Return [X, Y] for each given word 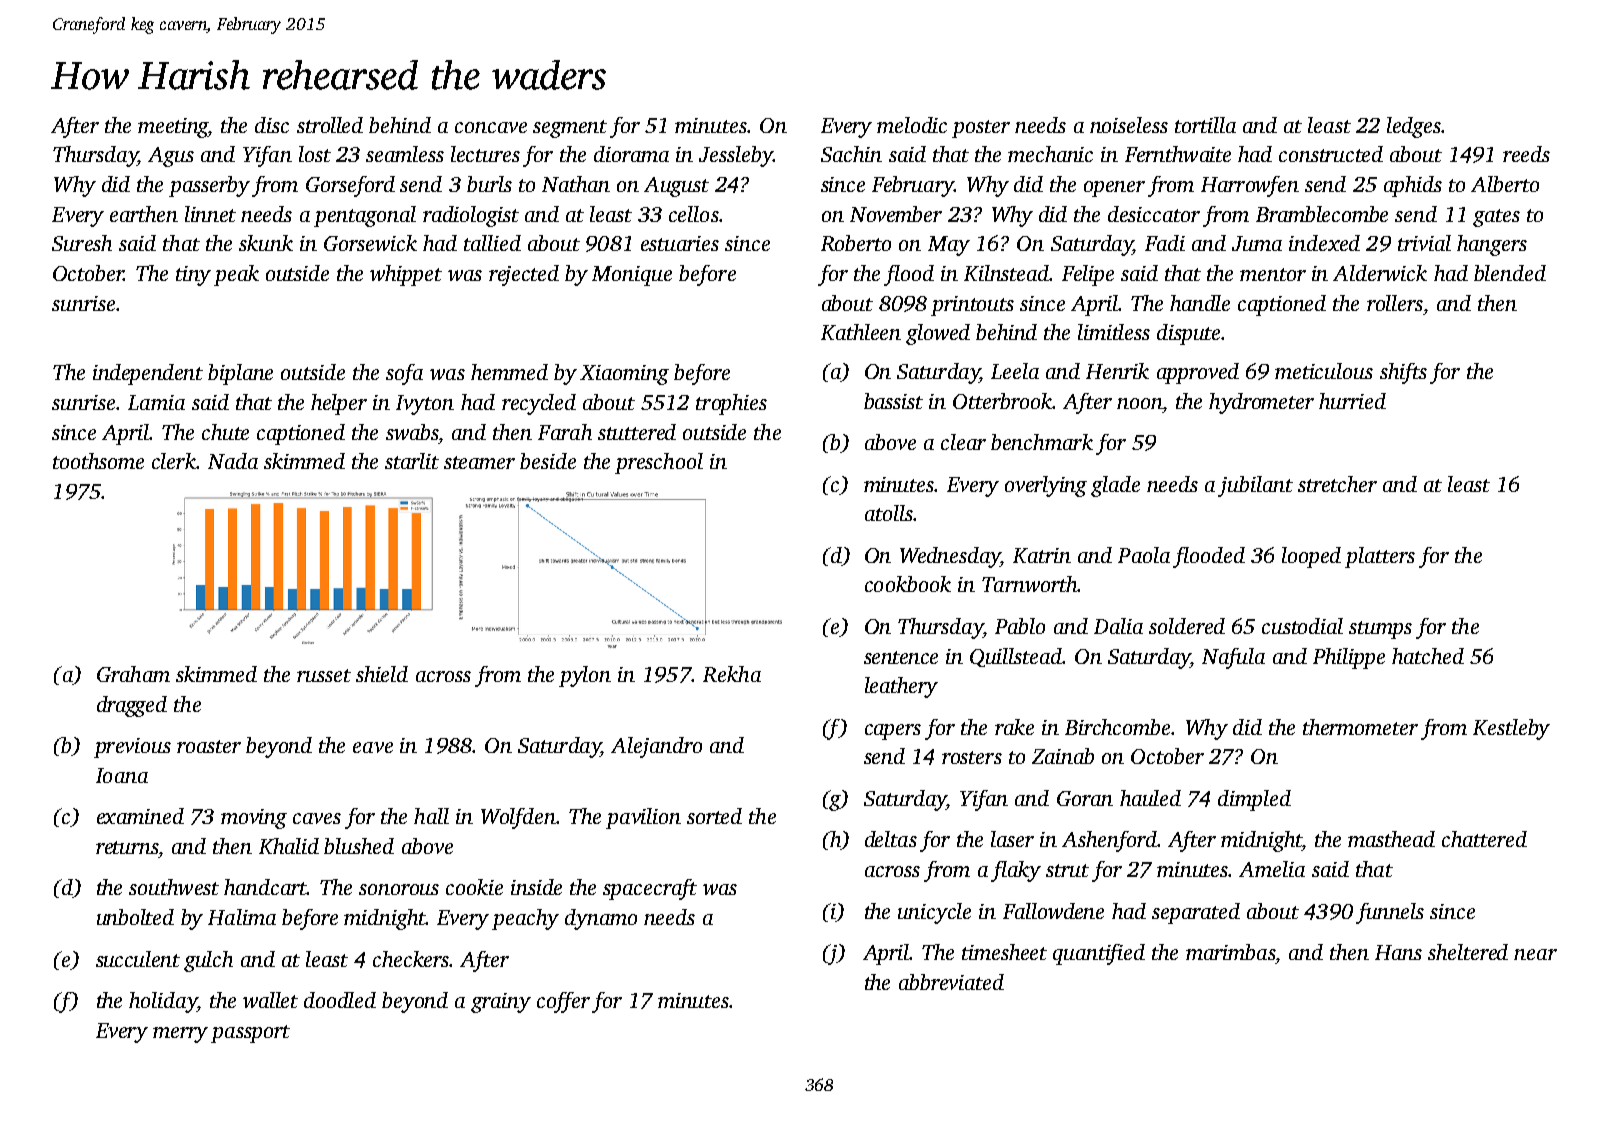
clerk [174, 461]
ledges [1414, 127]
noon [1139, 403]
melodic [912, 125]
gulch [208, 961]
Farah [565, 432]
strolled [330, 125]
